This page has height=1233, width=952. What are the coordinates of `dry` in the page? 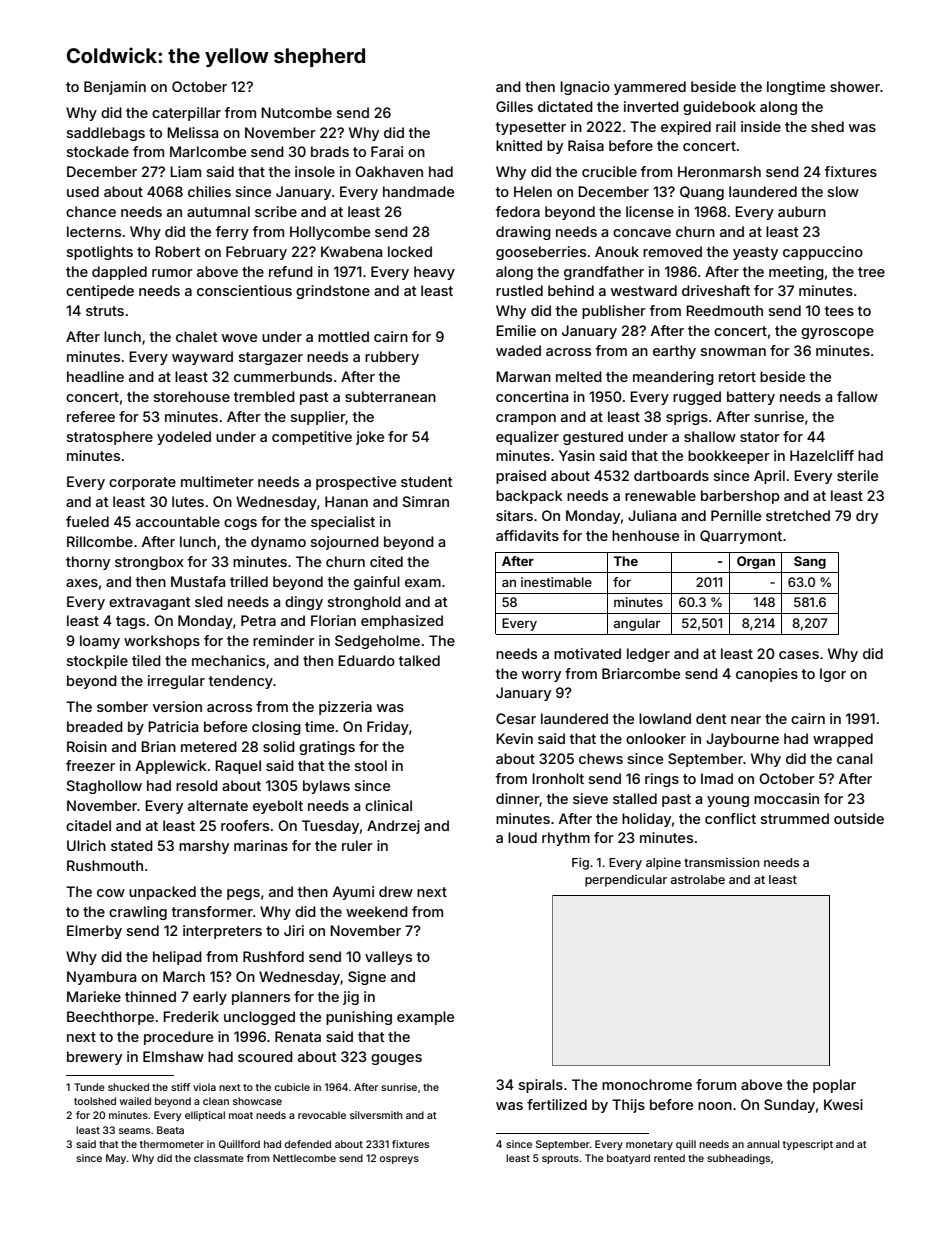 It's located at (867, 517).
